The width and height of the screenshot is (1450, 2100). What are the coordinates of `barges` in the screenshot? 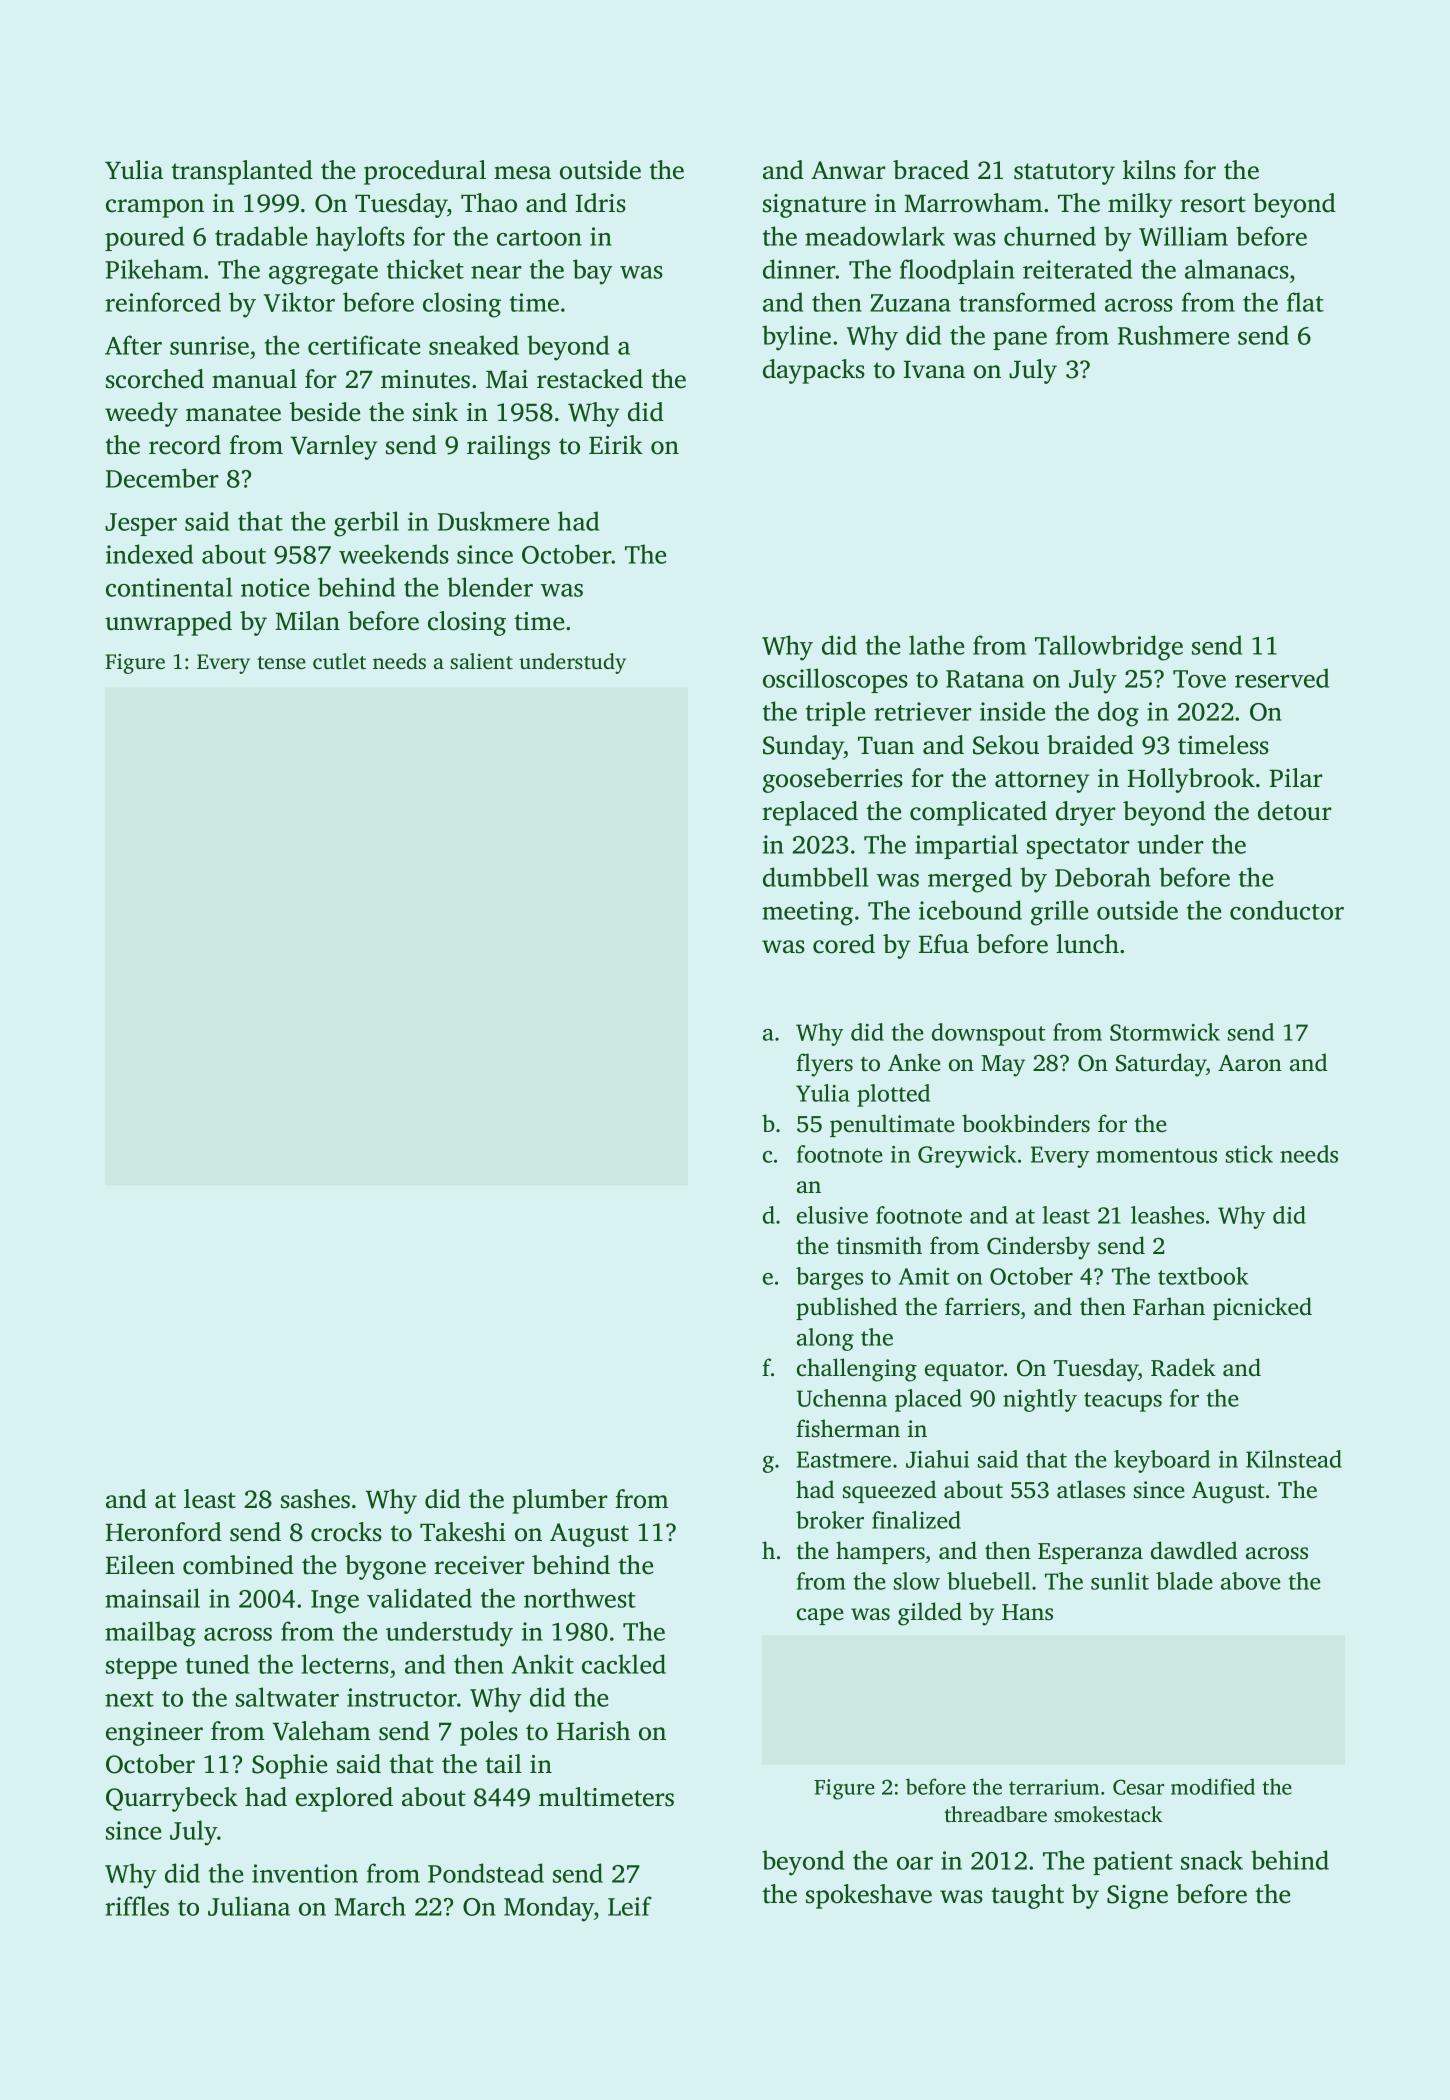 It's located at (829, 1278).
